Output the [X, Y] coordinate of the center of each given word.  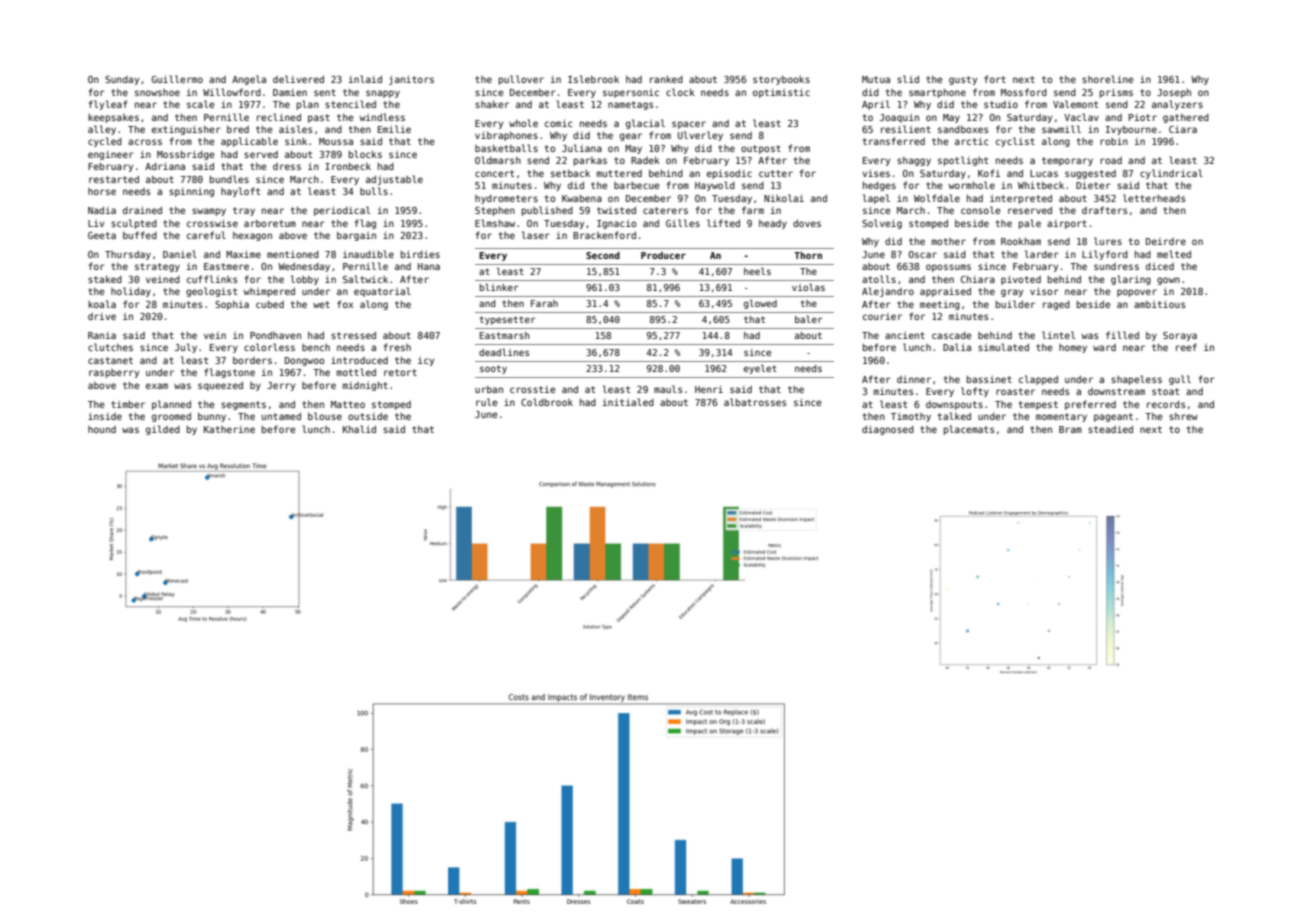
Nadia [102, 210]
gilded [163, 430]
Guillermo [177, 79]
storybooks [781, 80]
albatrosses [755, 402]
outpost [761, 149]
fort [995, 79]
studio [1001, 104]
